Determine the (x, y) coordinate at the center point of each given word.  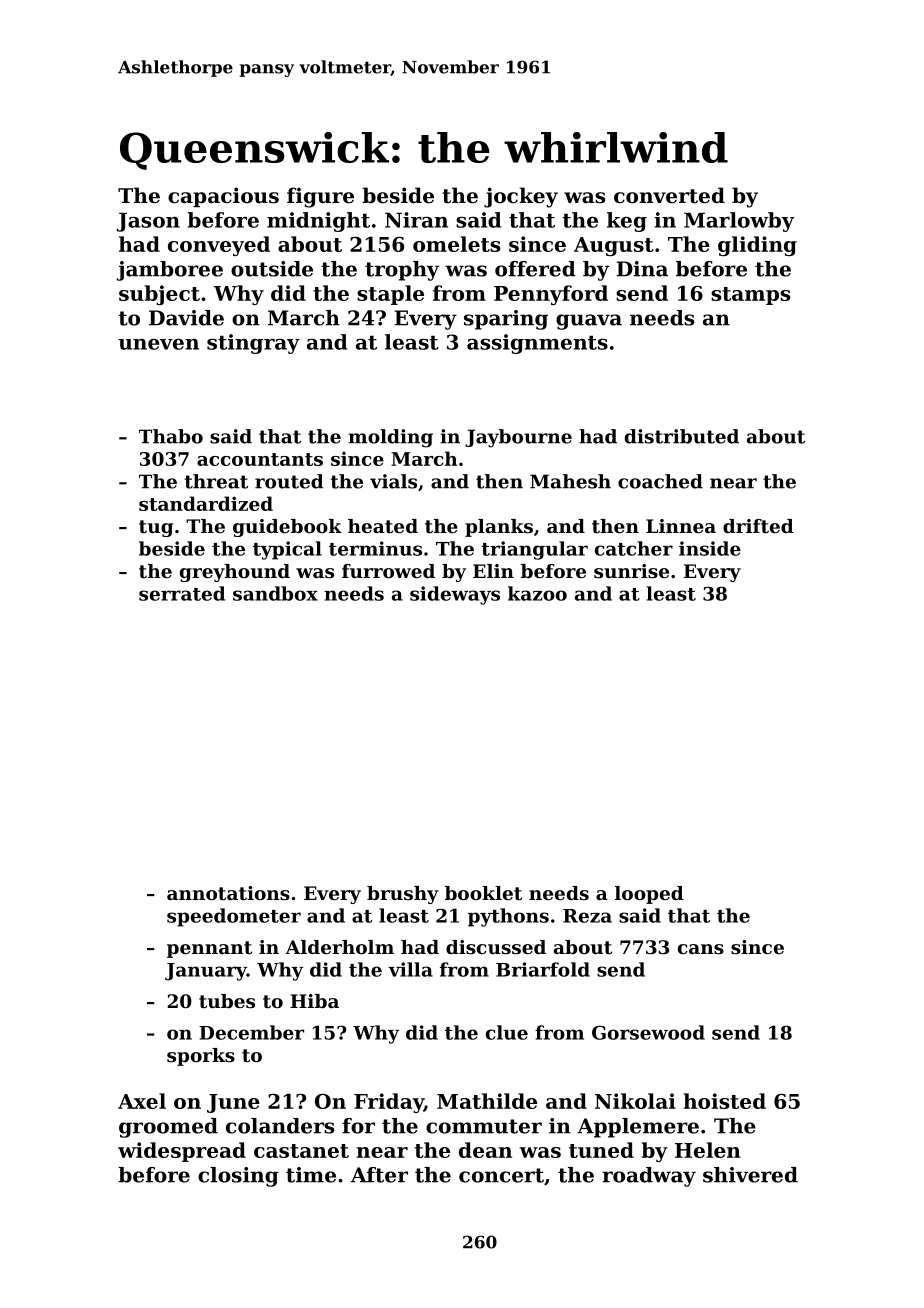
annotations (228, 893)
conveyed (219, 246)
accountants (260, 459)
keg (627, 222)
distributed (682, 436)
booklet (483, 893)
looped (649, 895)
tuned (601, 1150)
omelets (456, 244)
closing (238, 1177)
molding (390, 438)
